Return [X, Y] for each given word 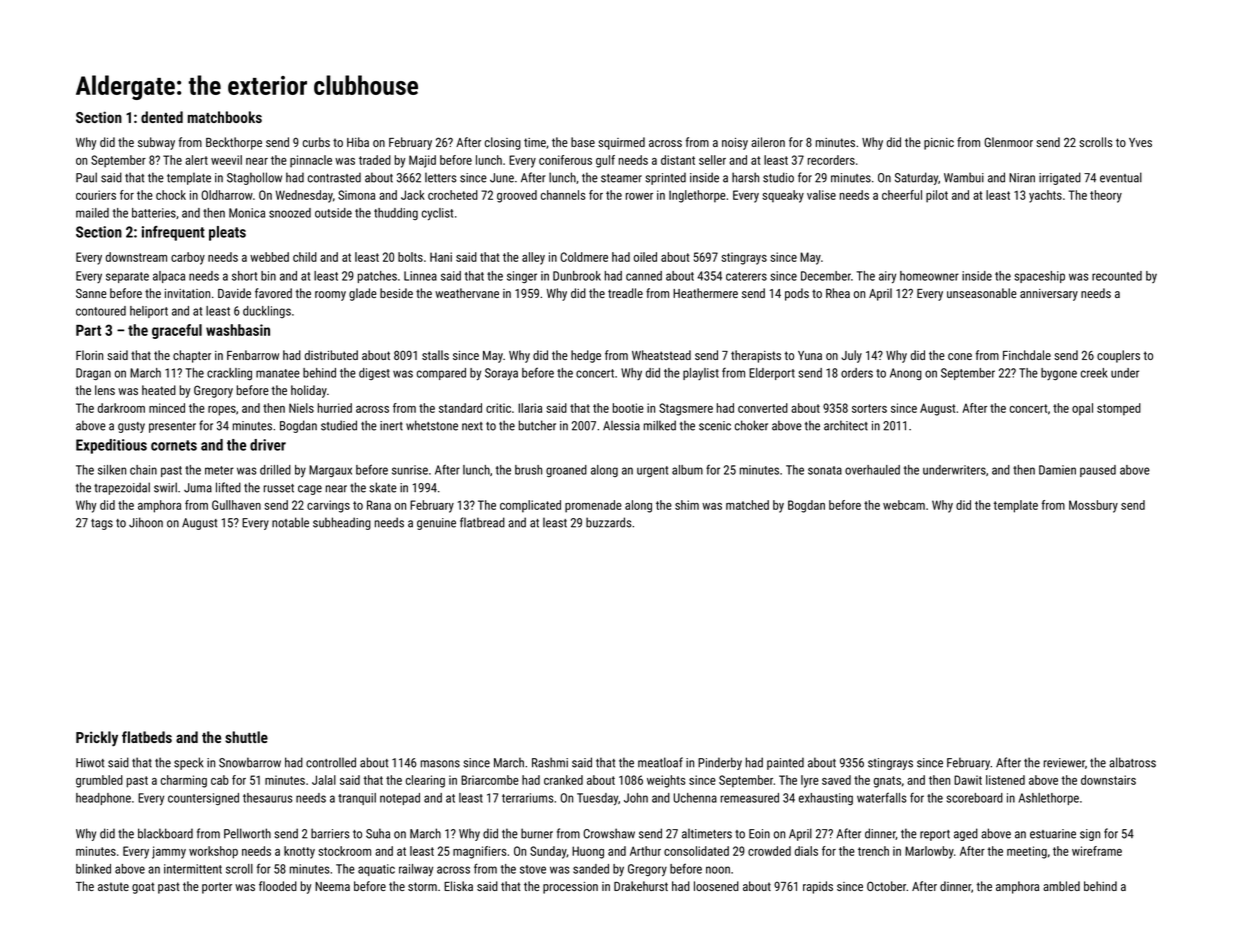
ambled [1061, 886]
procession [570, 888]
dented [162, 117]
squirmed [621, 143]
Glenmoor [1008, 142]
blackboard [165, 833]
